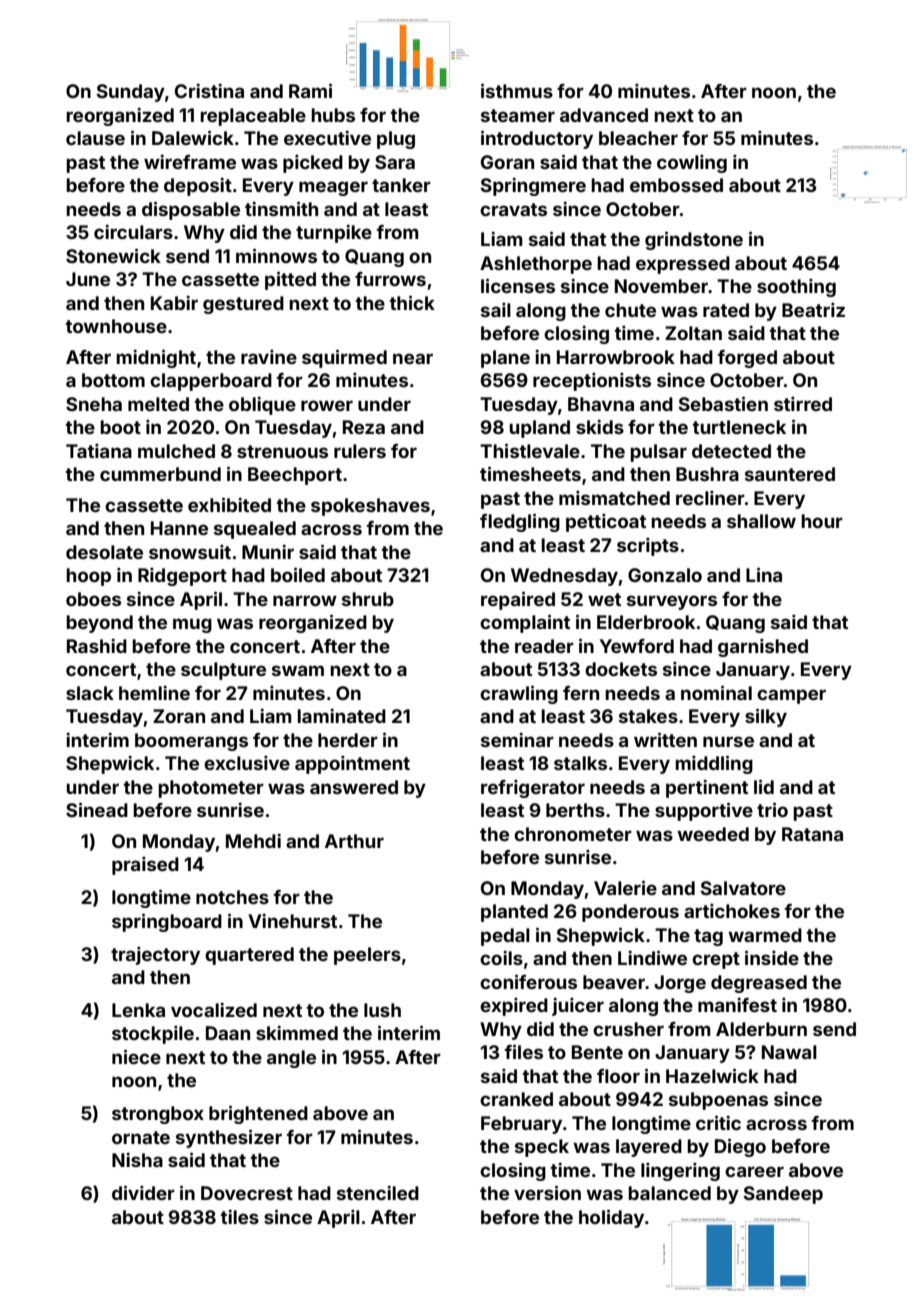 Image resolution: width=924 pixels, height=1308 pixels. Describe the element at coordinates (292, 921) in the screenshot. I see `Vinehurst` at that location.
